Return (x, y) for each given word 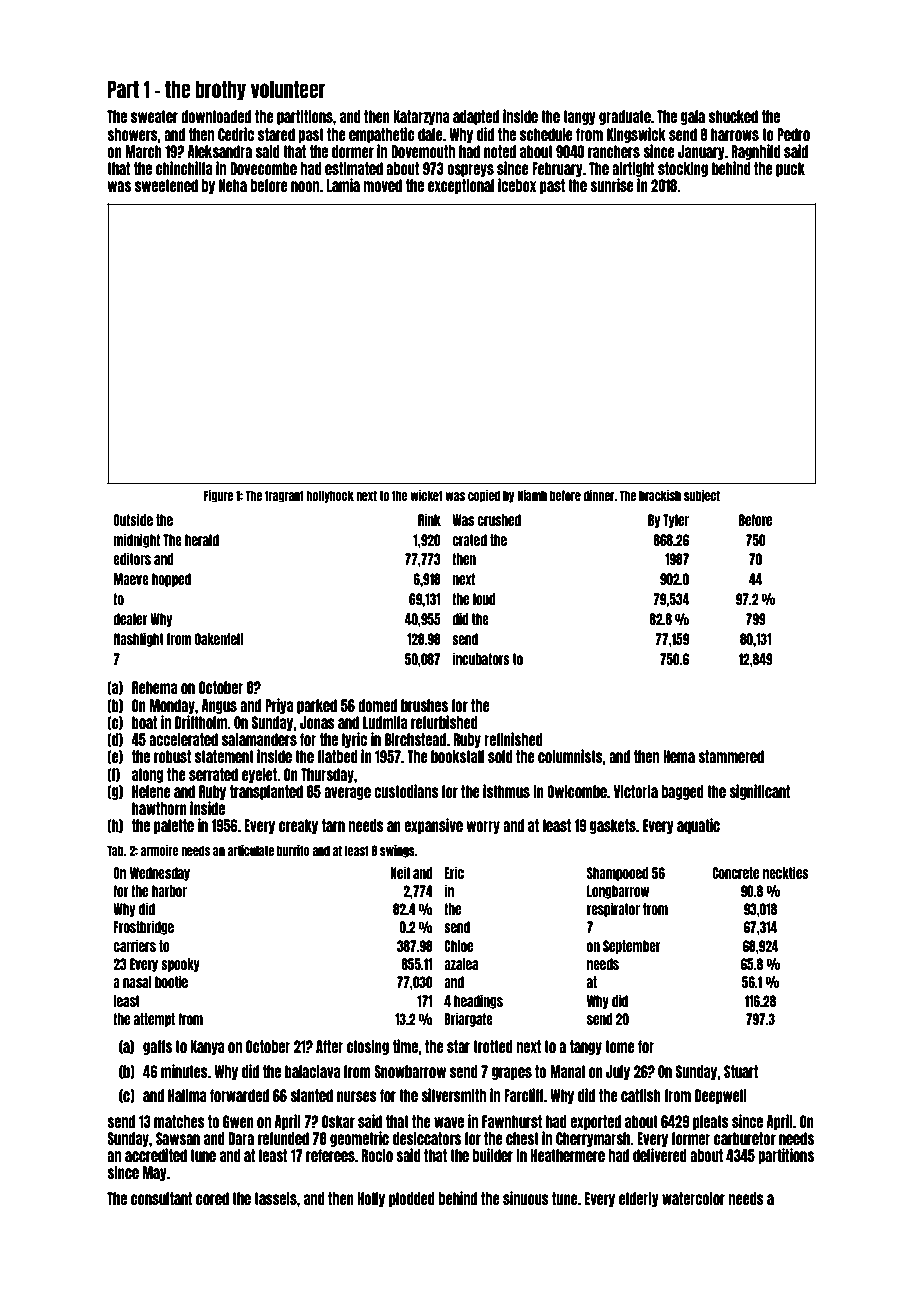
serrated (213, 774)
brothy (220, 91)
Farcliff (524, 1095)
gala (693, 117)
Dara (241, 1138)
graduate (625, 117)
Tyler (676, 521)
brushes (424, 705)
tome (620, 1046)
